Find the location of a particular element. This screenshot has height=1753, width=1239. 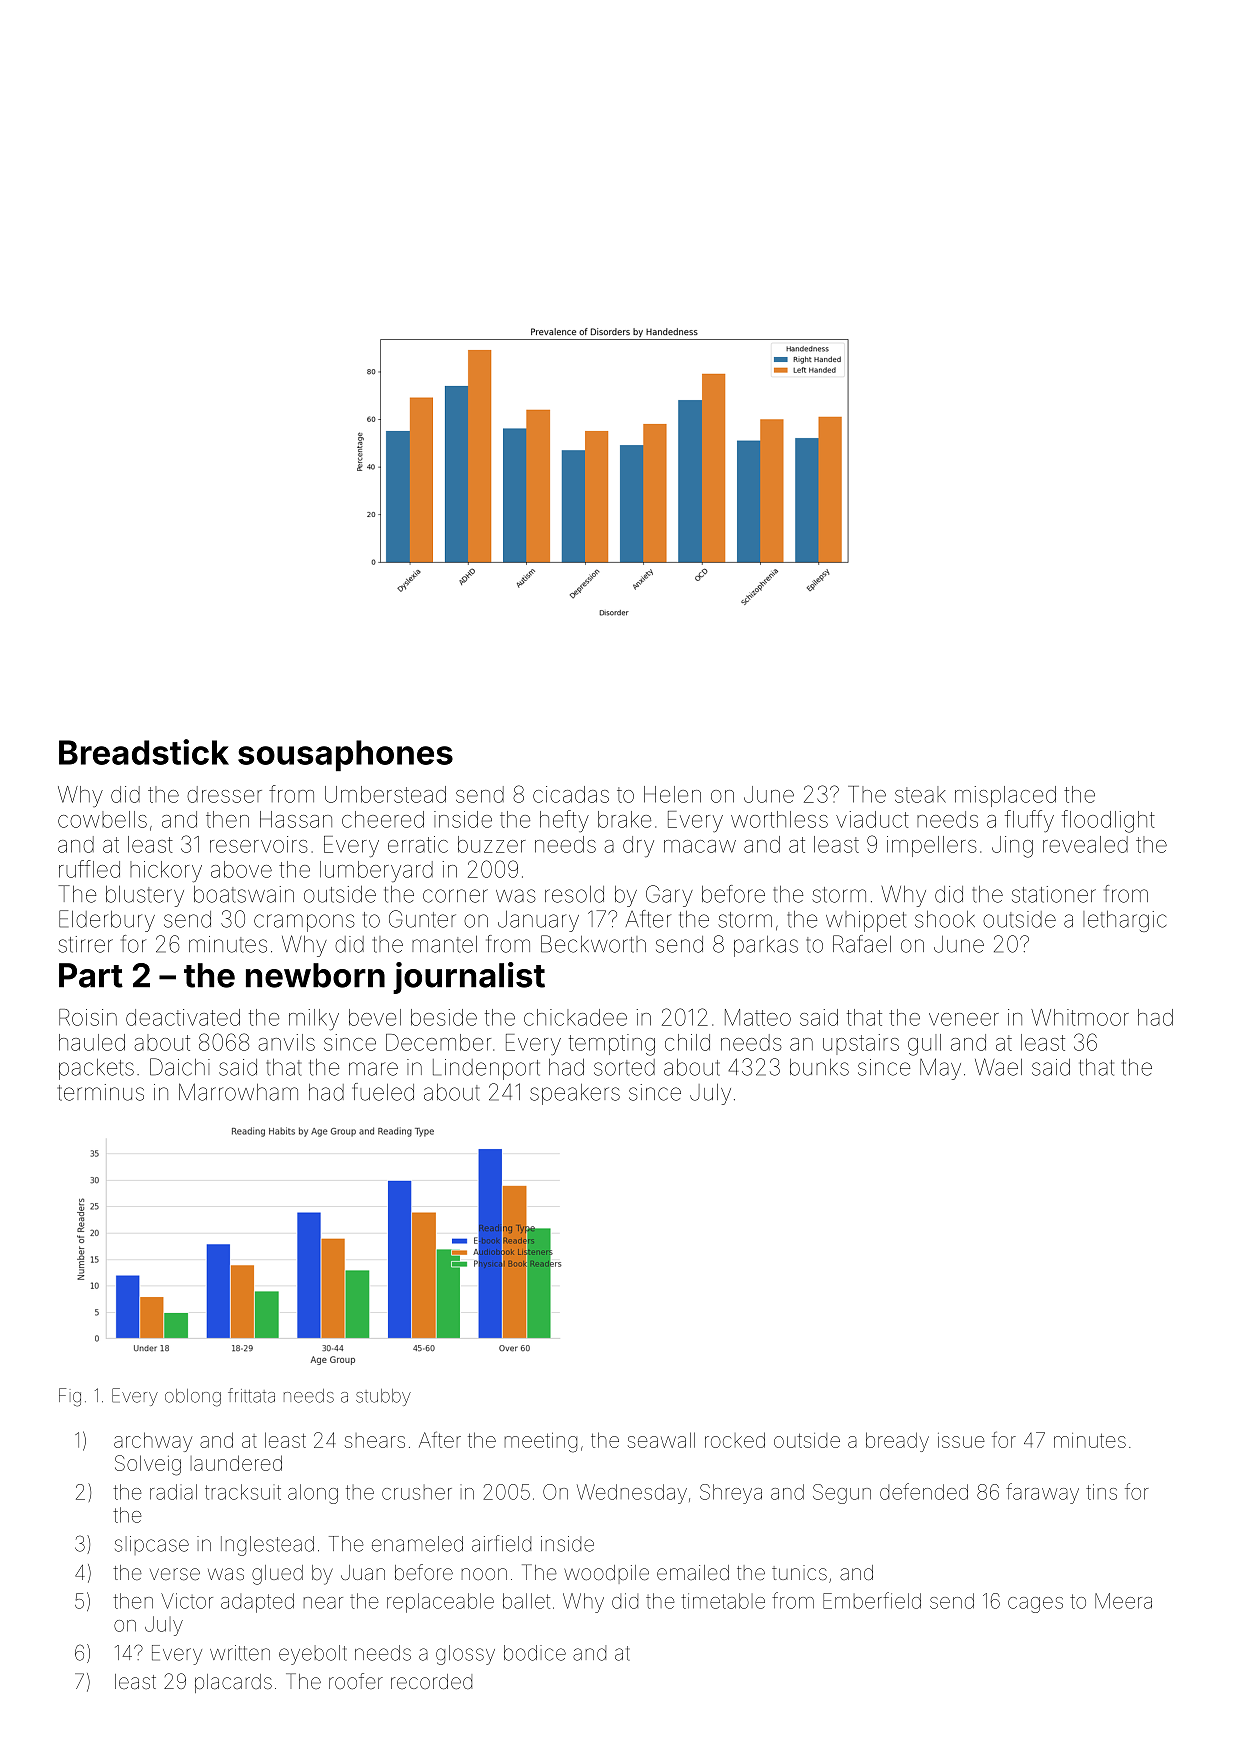

Meera is located at coordinates (1123, 1601).
